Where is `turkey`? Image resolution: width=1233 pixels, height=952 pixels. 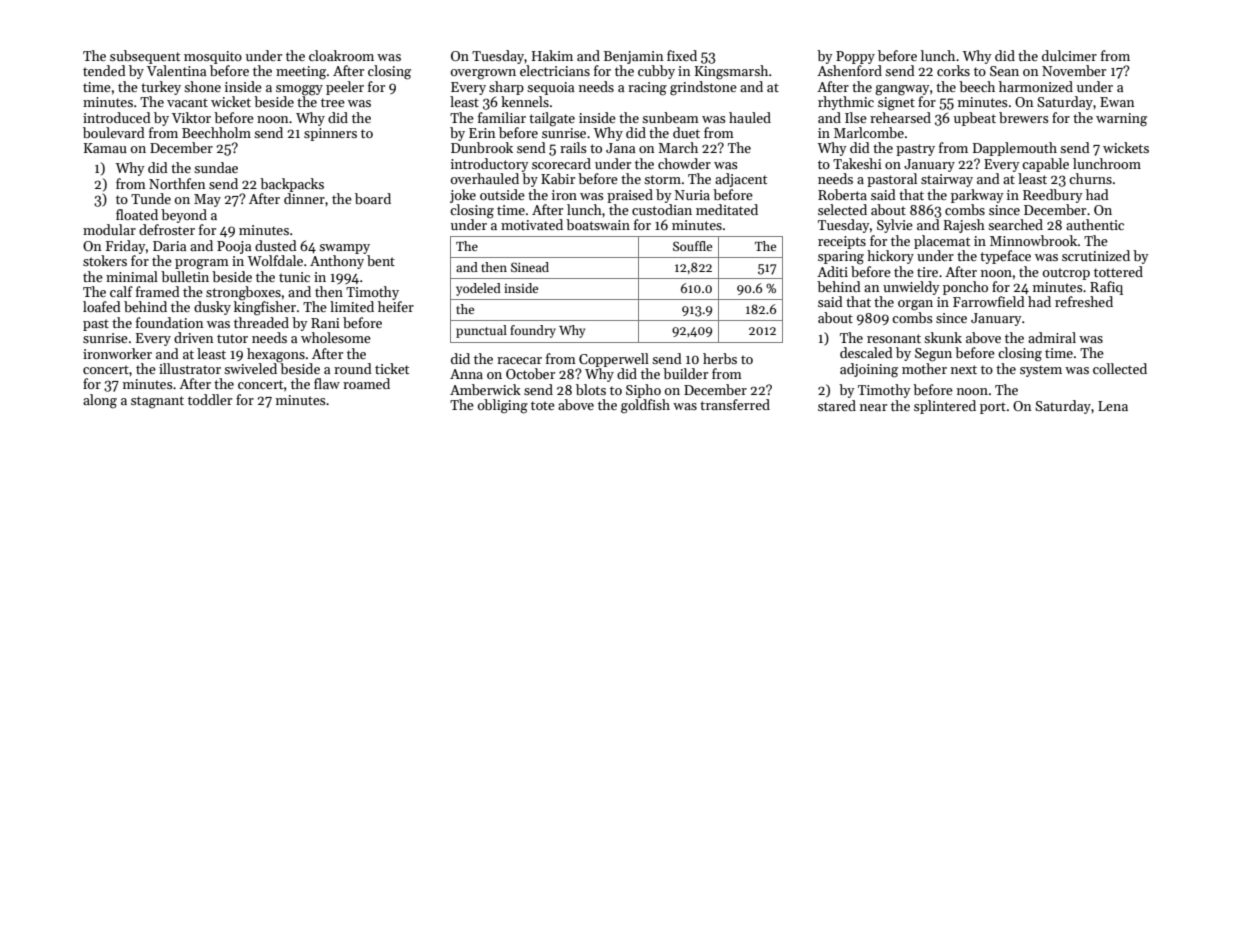
turkey is located at coordinates (161, 88).
